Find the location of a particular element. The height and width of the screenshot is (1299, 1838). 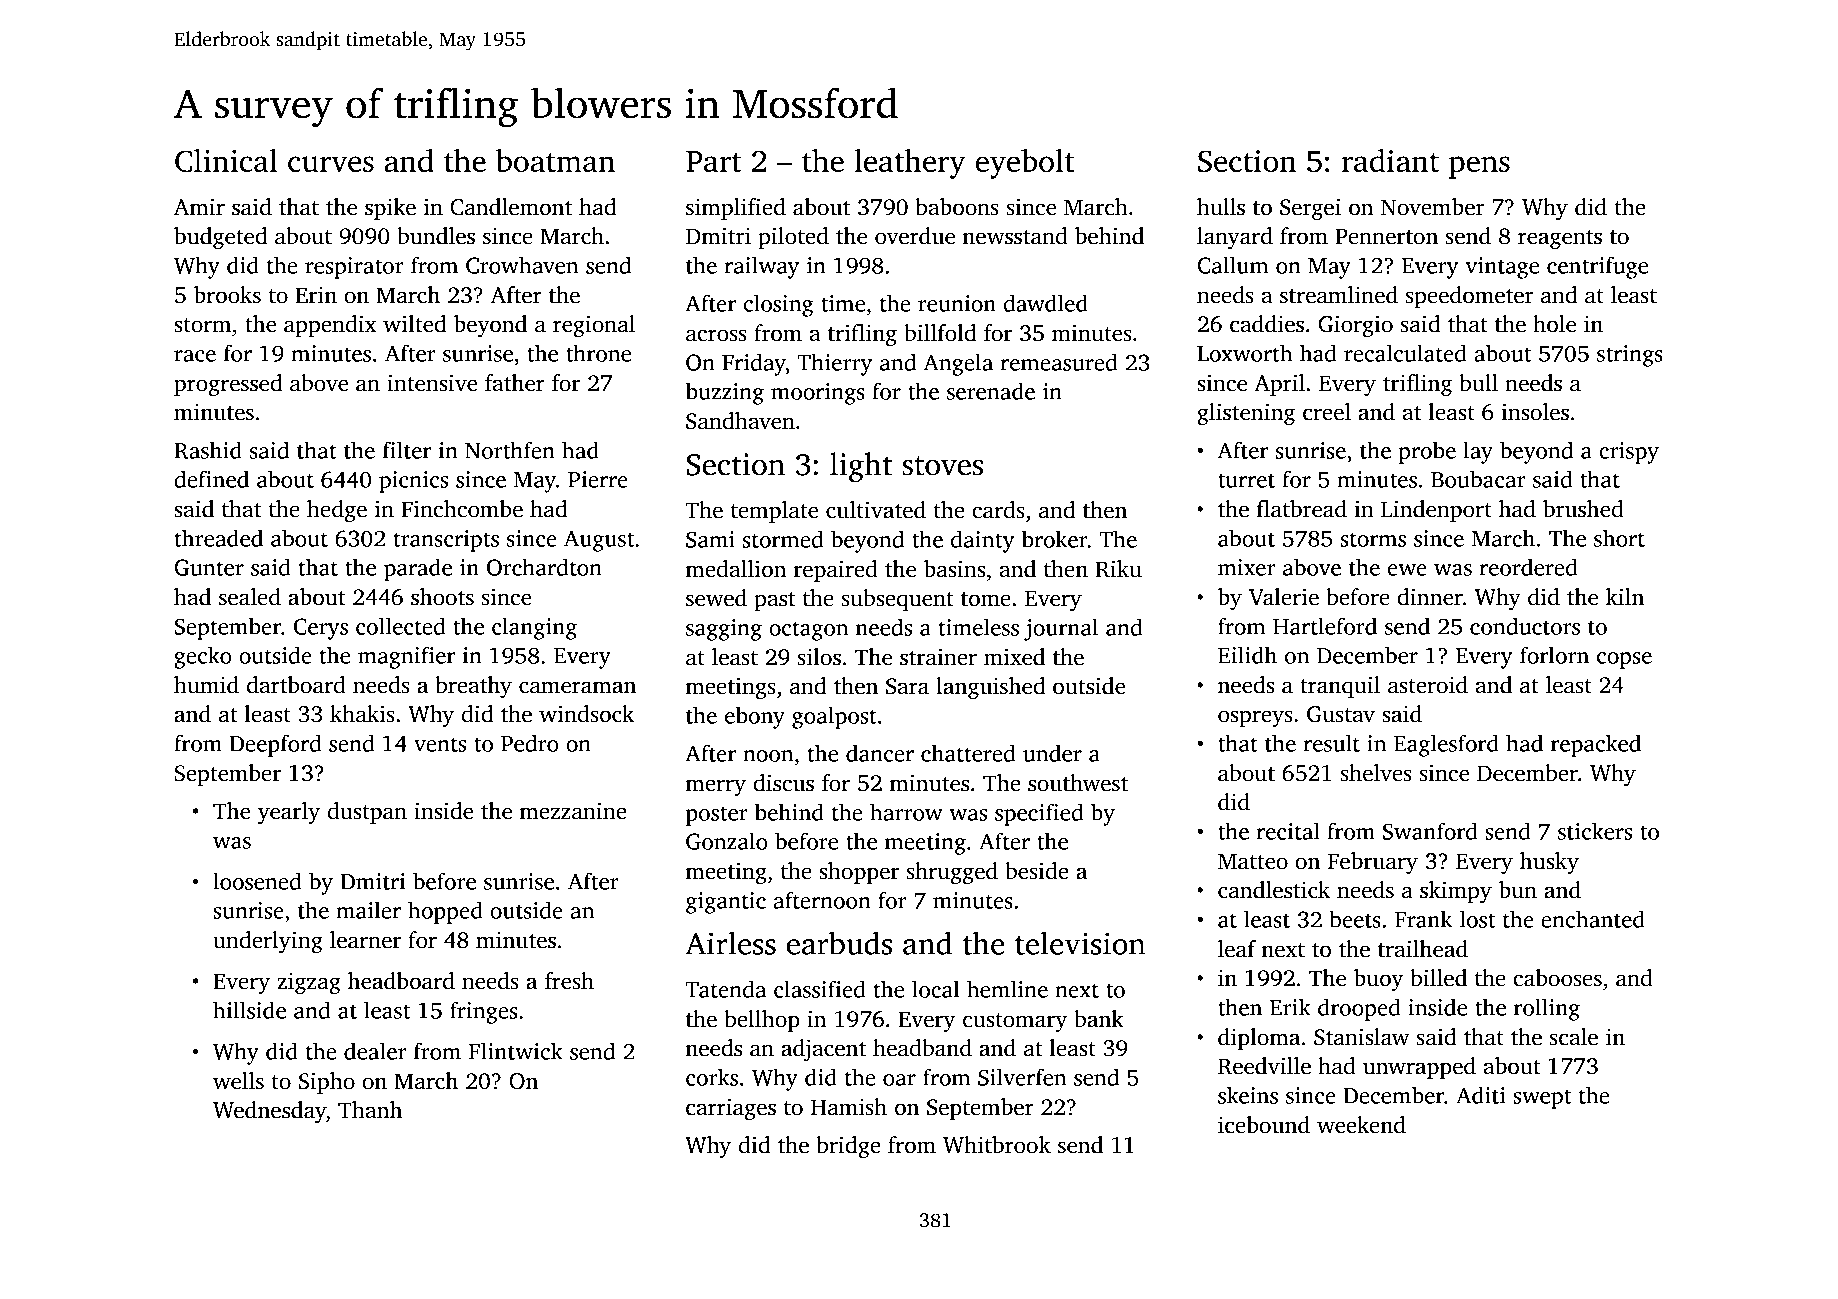

radiant is located at coordinates (1390, 160).
